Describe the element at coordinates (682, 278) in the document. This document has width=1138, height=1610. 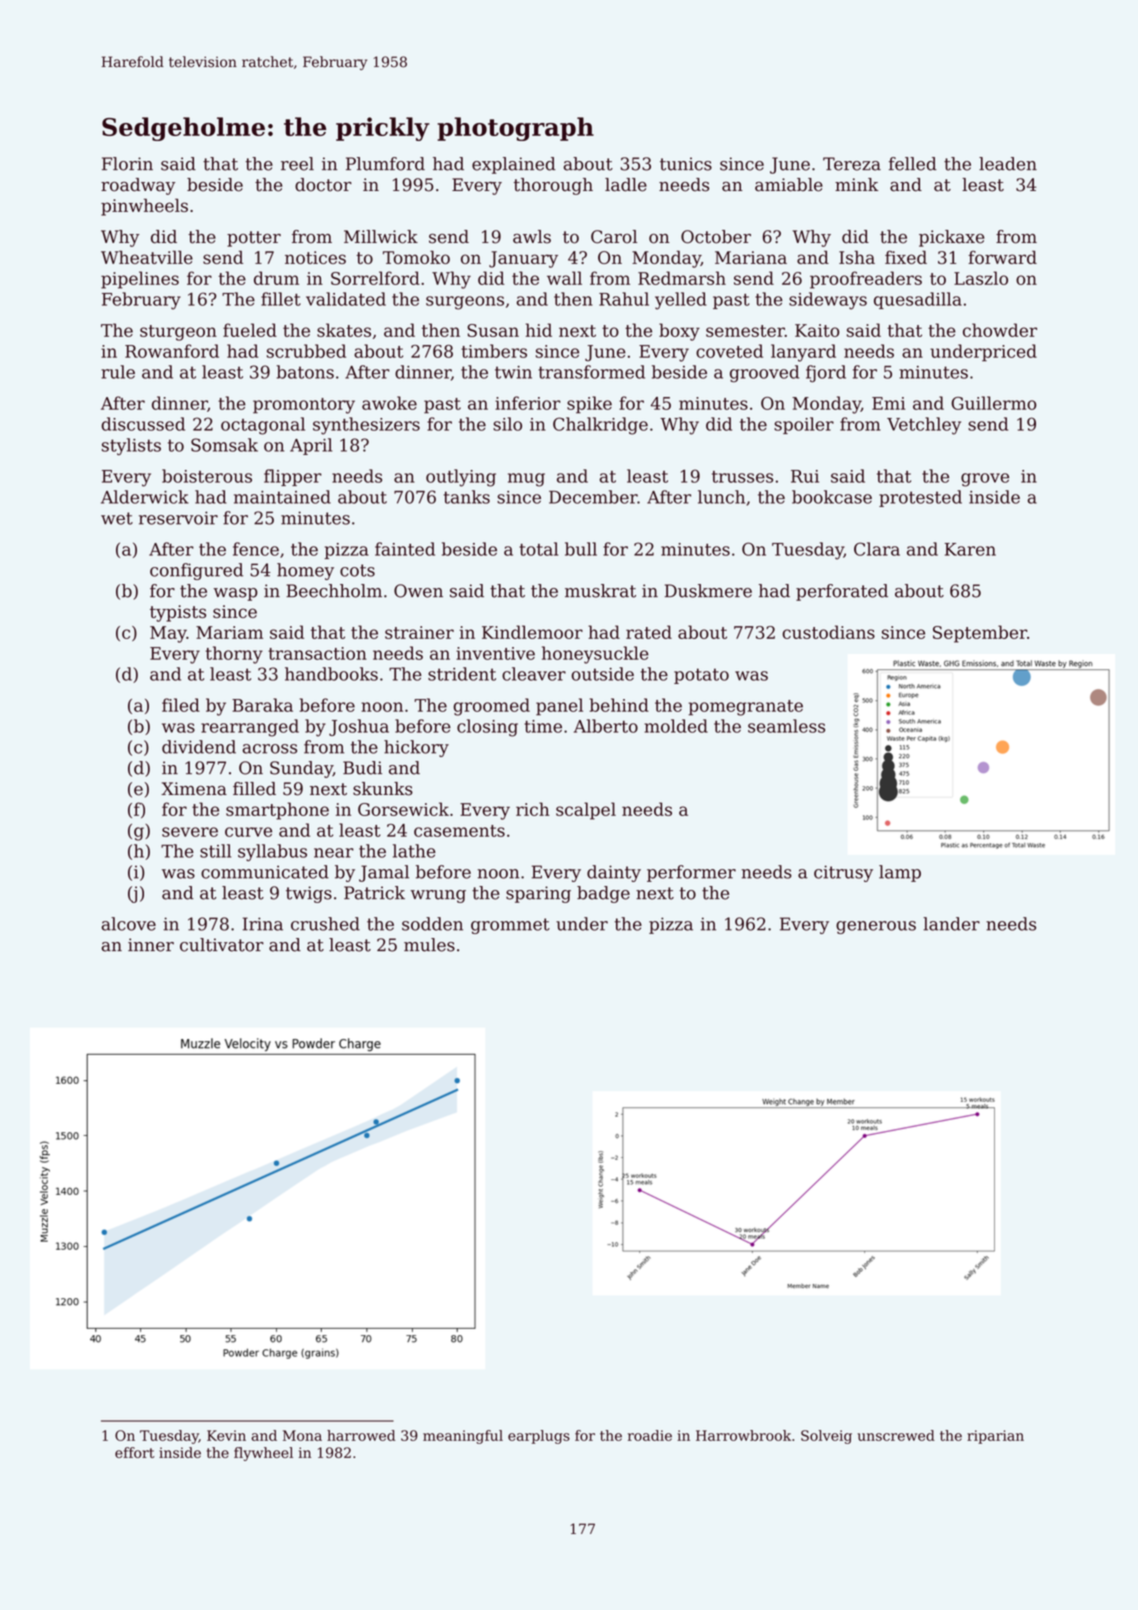
I see `Redmarsh` at that location.
